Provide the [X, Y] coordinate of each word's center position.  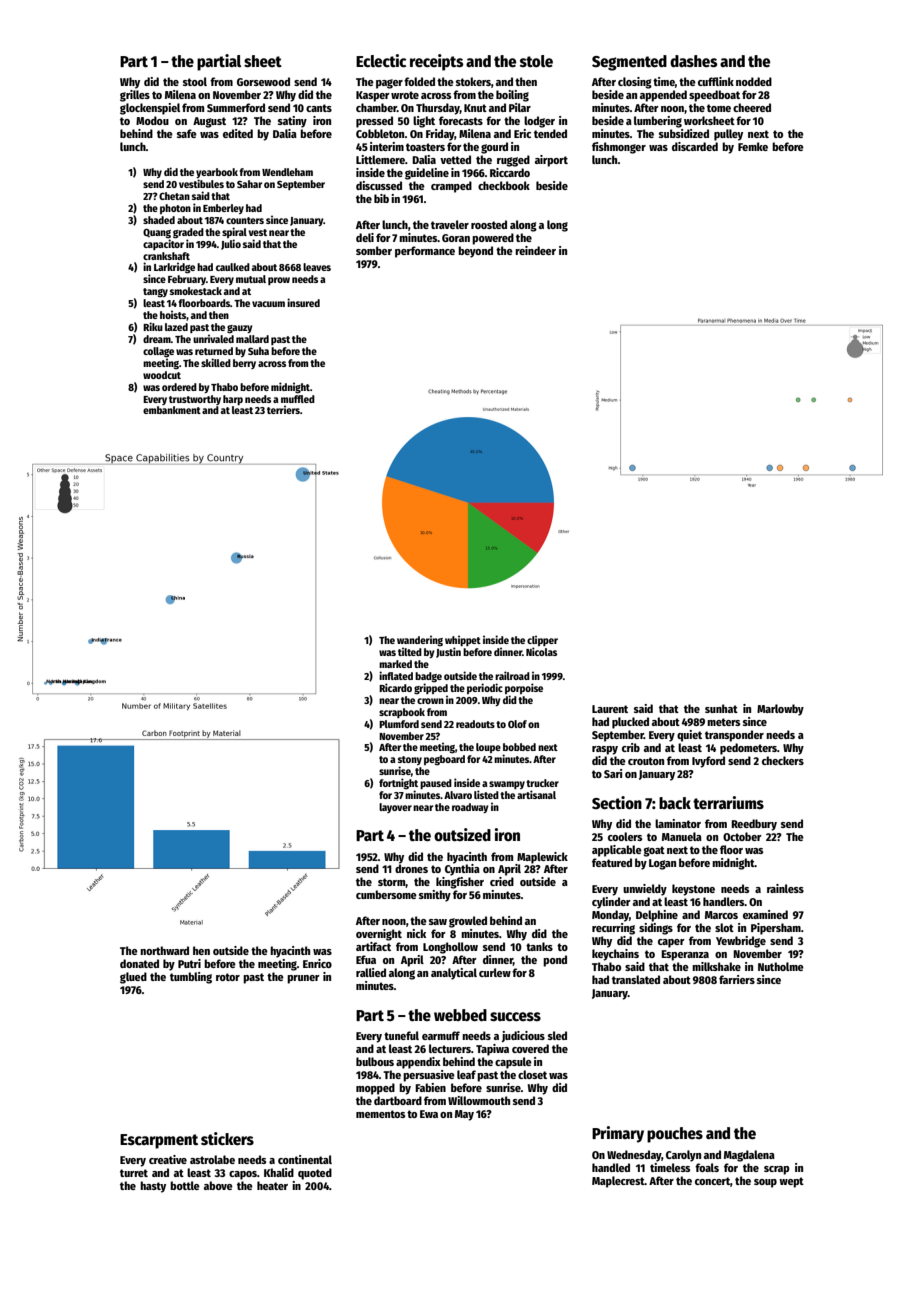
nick [416, 933]
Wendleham [287, 172]
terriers [283, 409]
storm [392, 883]
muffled [298, 399]
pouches [675, 1135]
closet [532, 1074]
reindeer [535, 250]
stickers [227, 1139]
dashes [693, 61]
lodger [539, 122]
